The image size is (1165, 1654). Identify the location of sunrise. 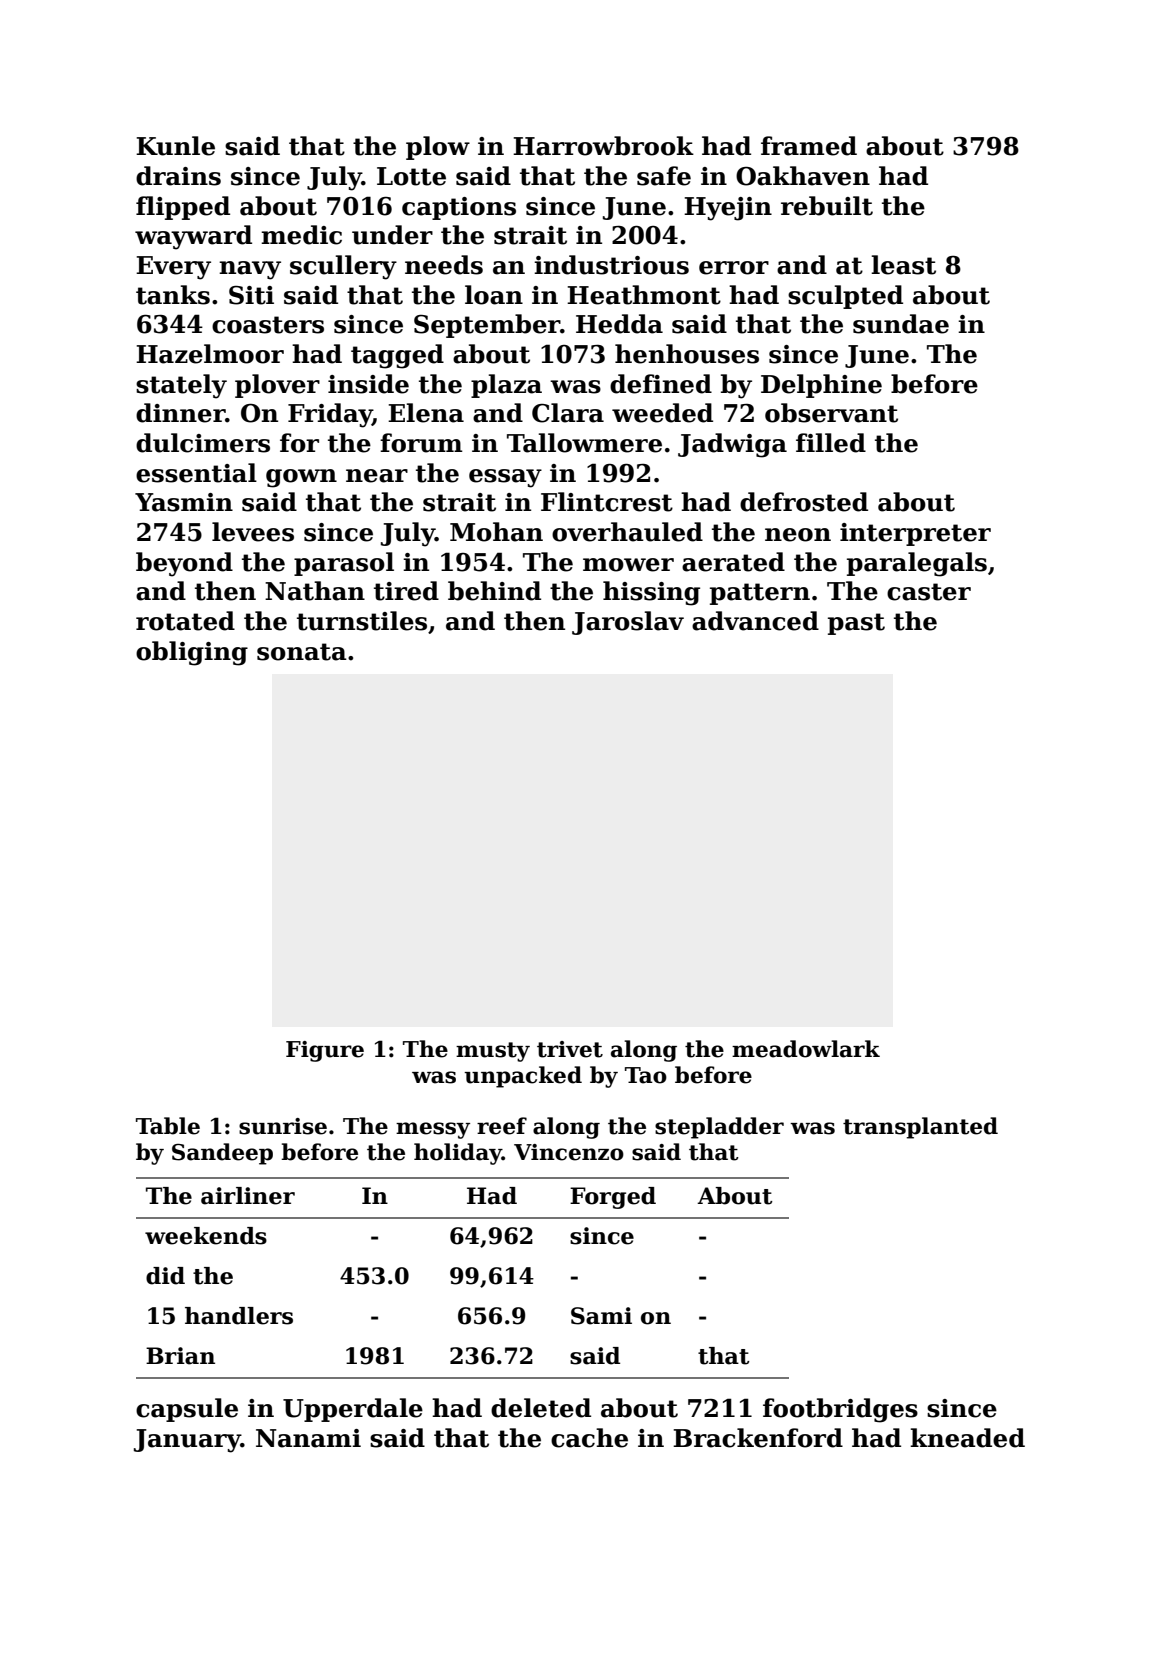
(283, 1126).
